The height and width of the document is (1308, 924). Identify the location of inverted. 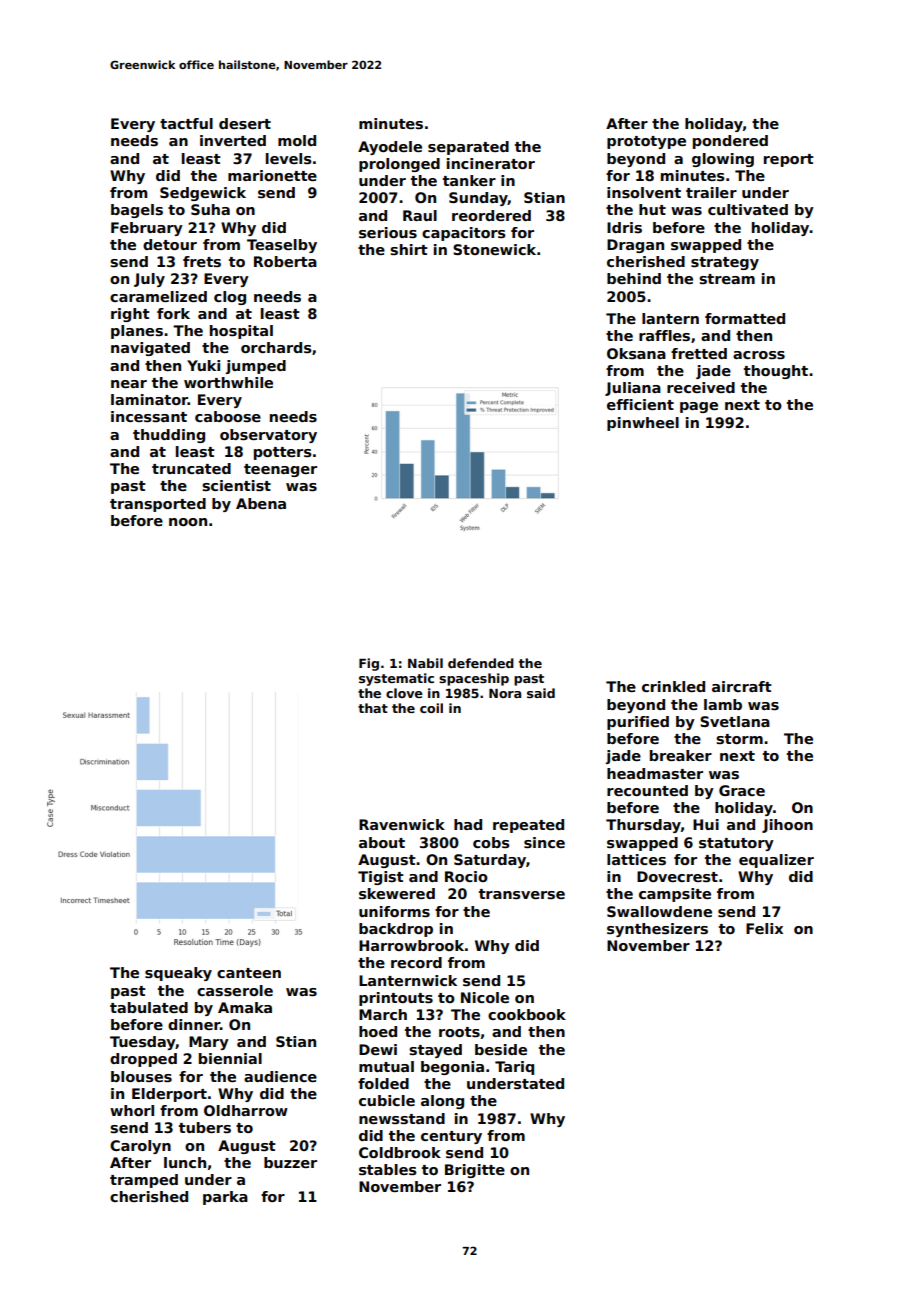
(233, 140).
